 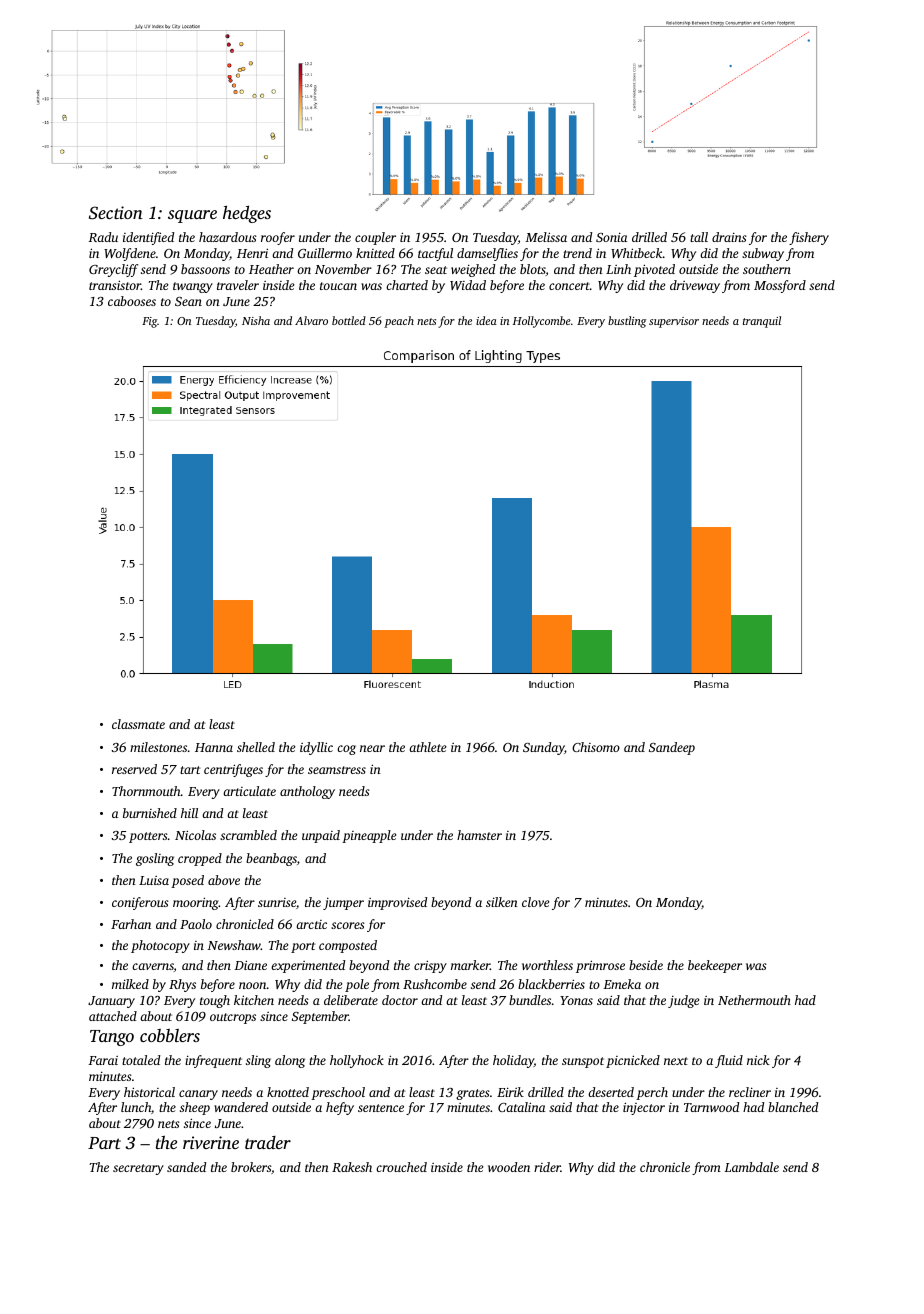 What do you see at coordinates (352, 1167) in the screenshot?
I see `Rakesh` at bounding box center [352, 1167].
